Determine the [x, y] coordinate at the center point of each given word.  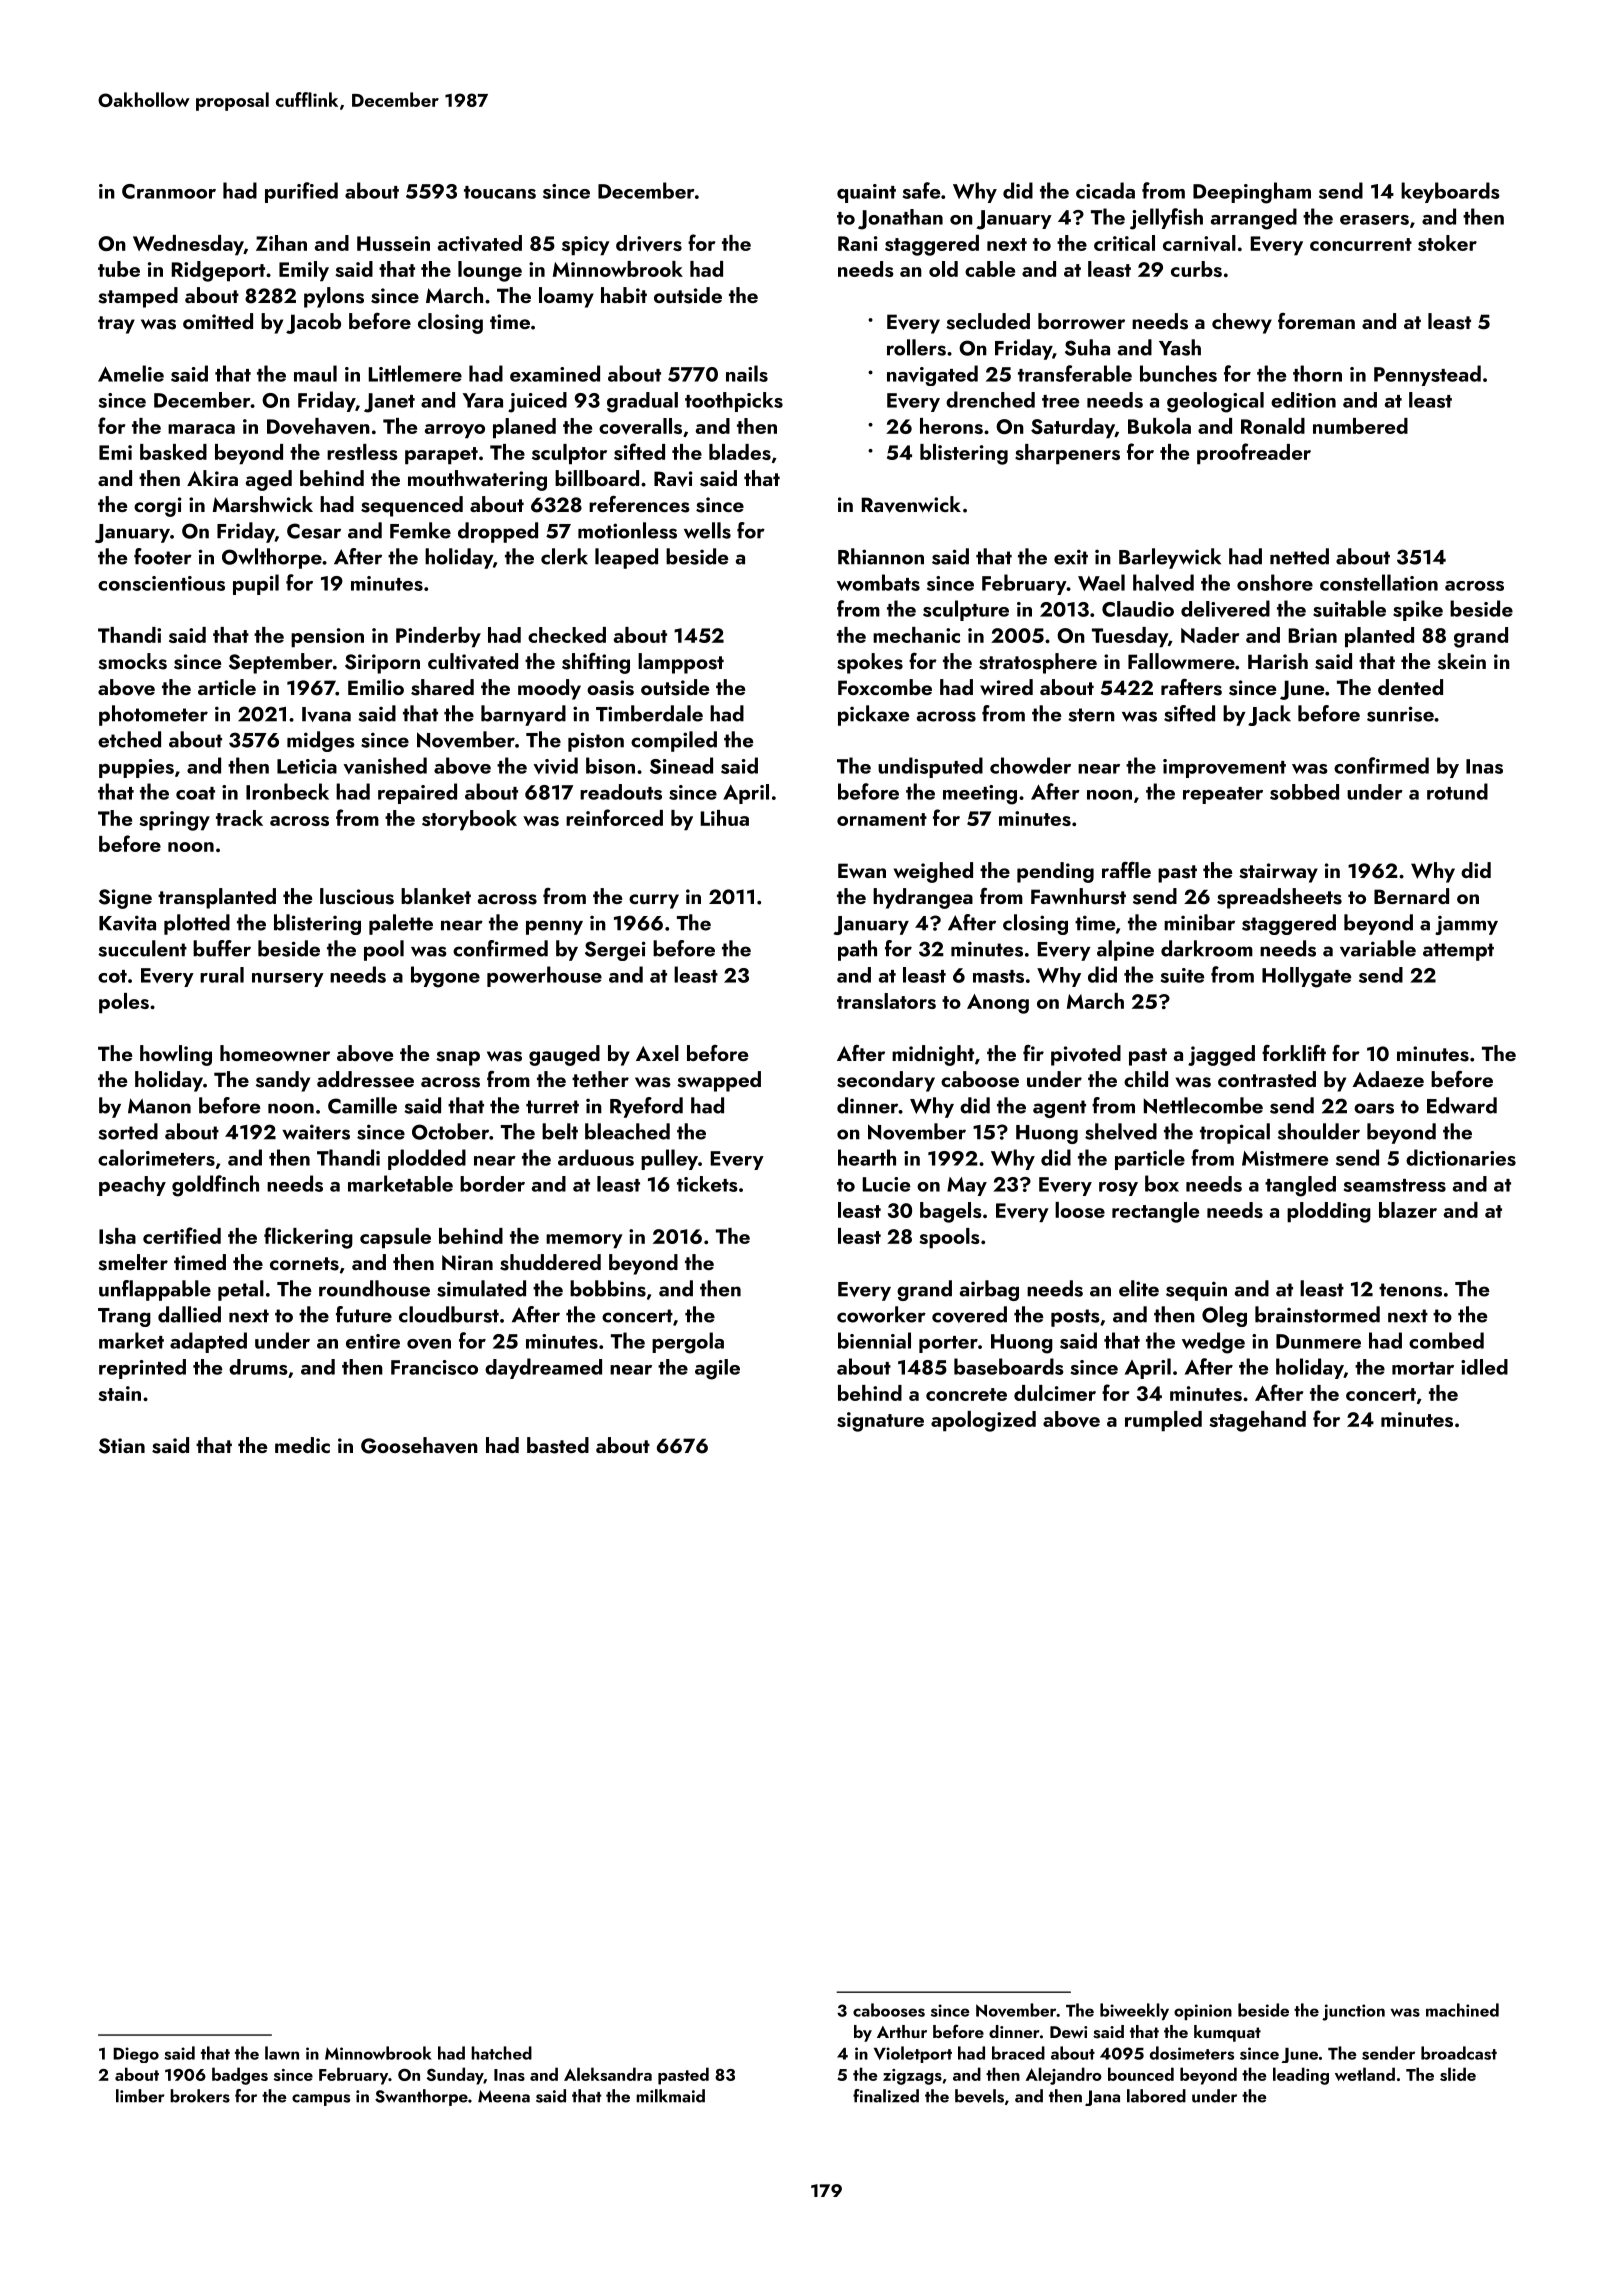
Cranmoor [169, 191]
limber [140, 2096]
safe [921, 190]
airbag [989, 1290]
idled [1484, 1367]
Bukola [1159, 426]
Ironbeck [287, 791]
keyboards [1450, 192]
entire [373, 1341]
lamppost [681, 663]
